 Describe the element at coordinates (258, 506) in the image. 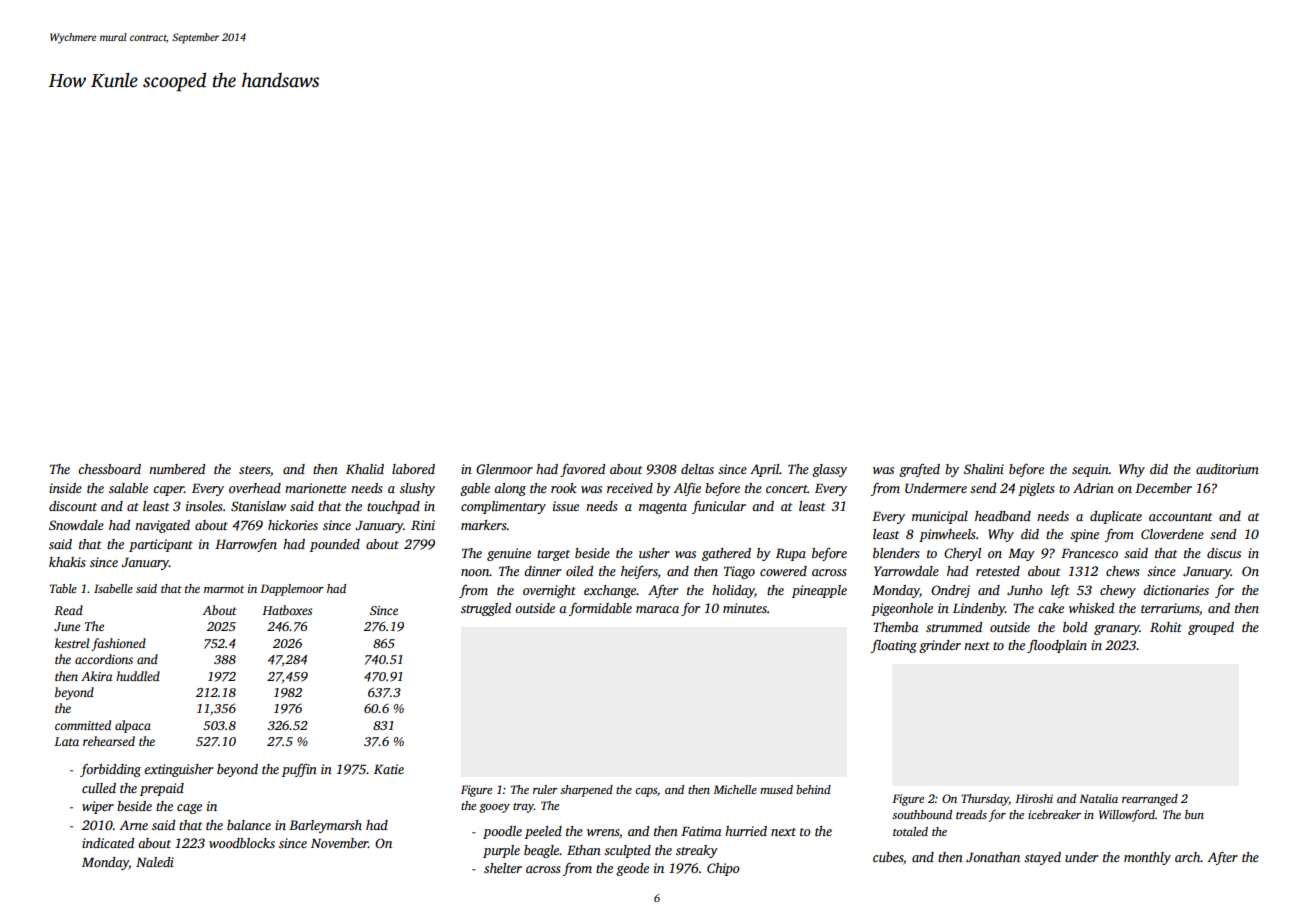

I see `Stanislaw` at that location.
